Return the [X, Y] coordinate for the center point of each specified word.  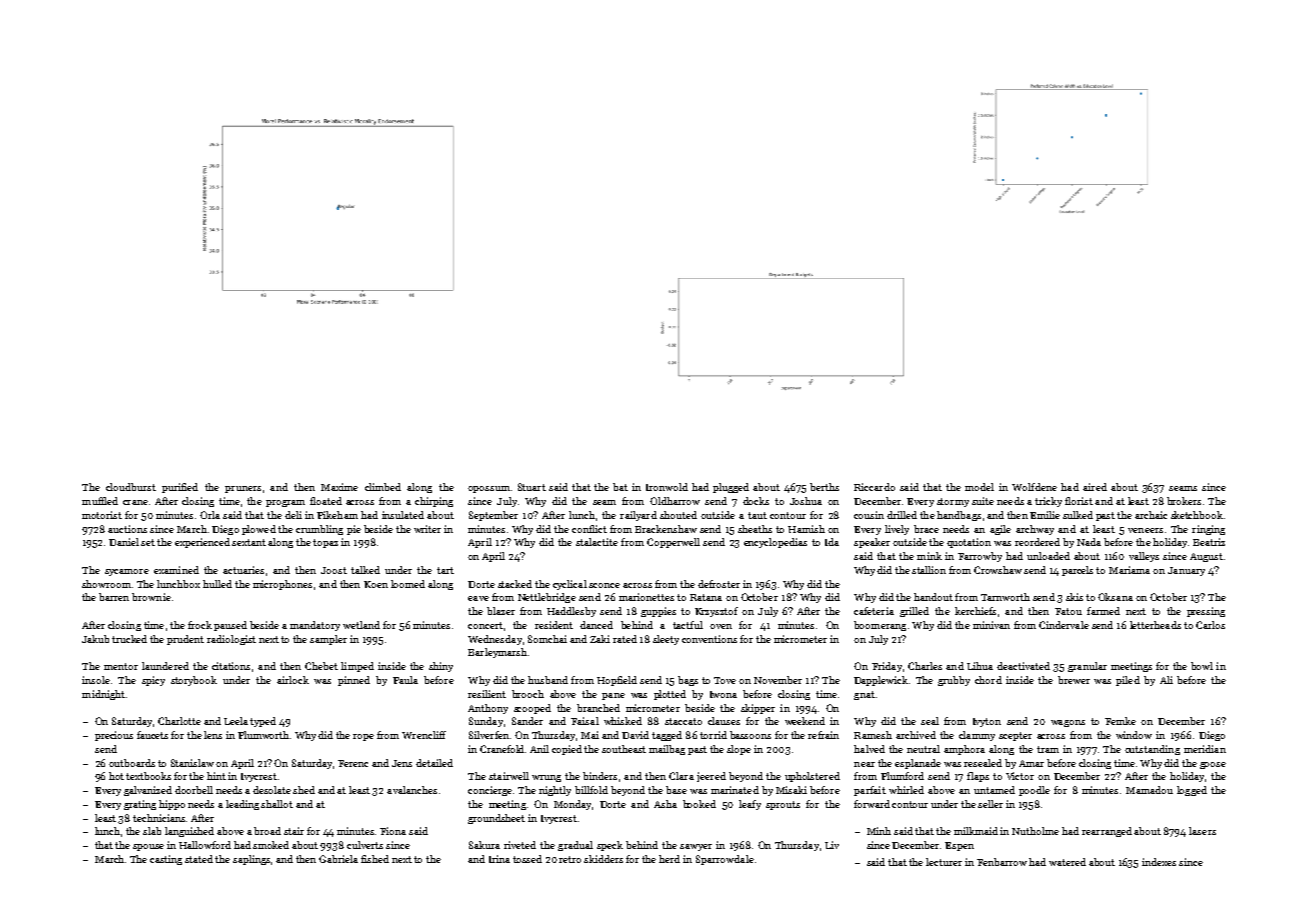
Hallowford [205, 845]
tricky [1048, 502]
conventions [709, 639]
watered [1067, 862]
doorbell [194, 790]
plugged [731, 488]
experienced [202, 543]
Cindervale [1064, 625]
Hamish [806, 529]
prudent [185, 640]
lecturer [944, 862]
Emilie [1045, 515]
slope [739, 750]
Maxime [339, 487]
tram [1048, 749]
